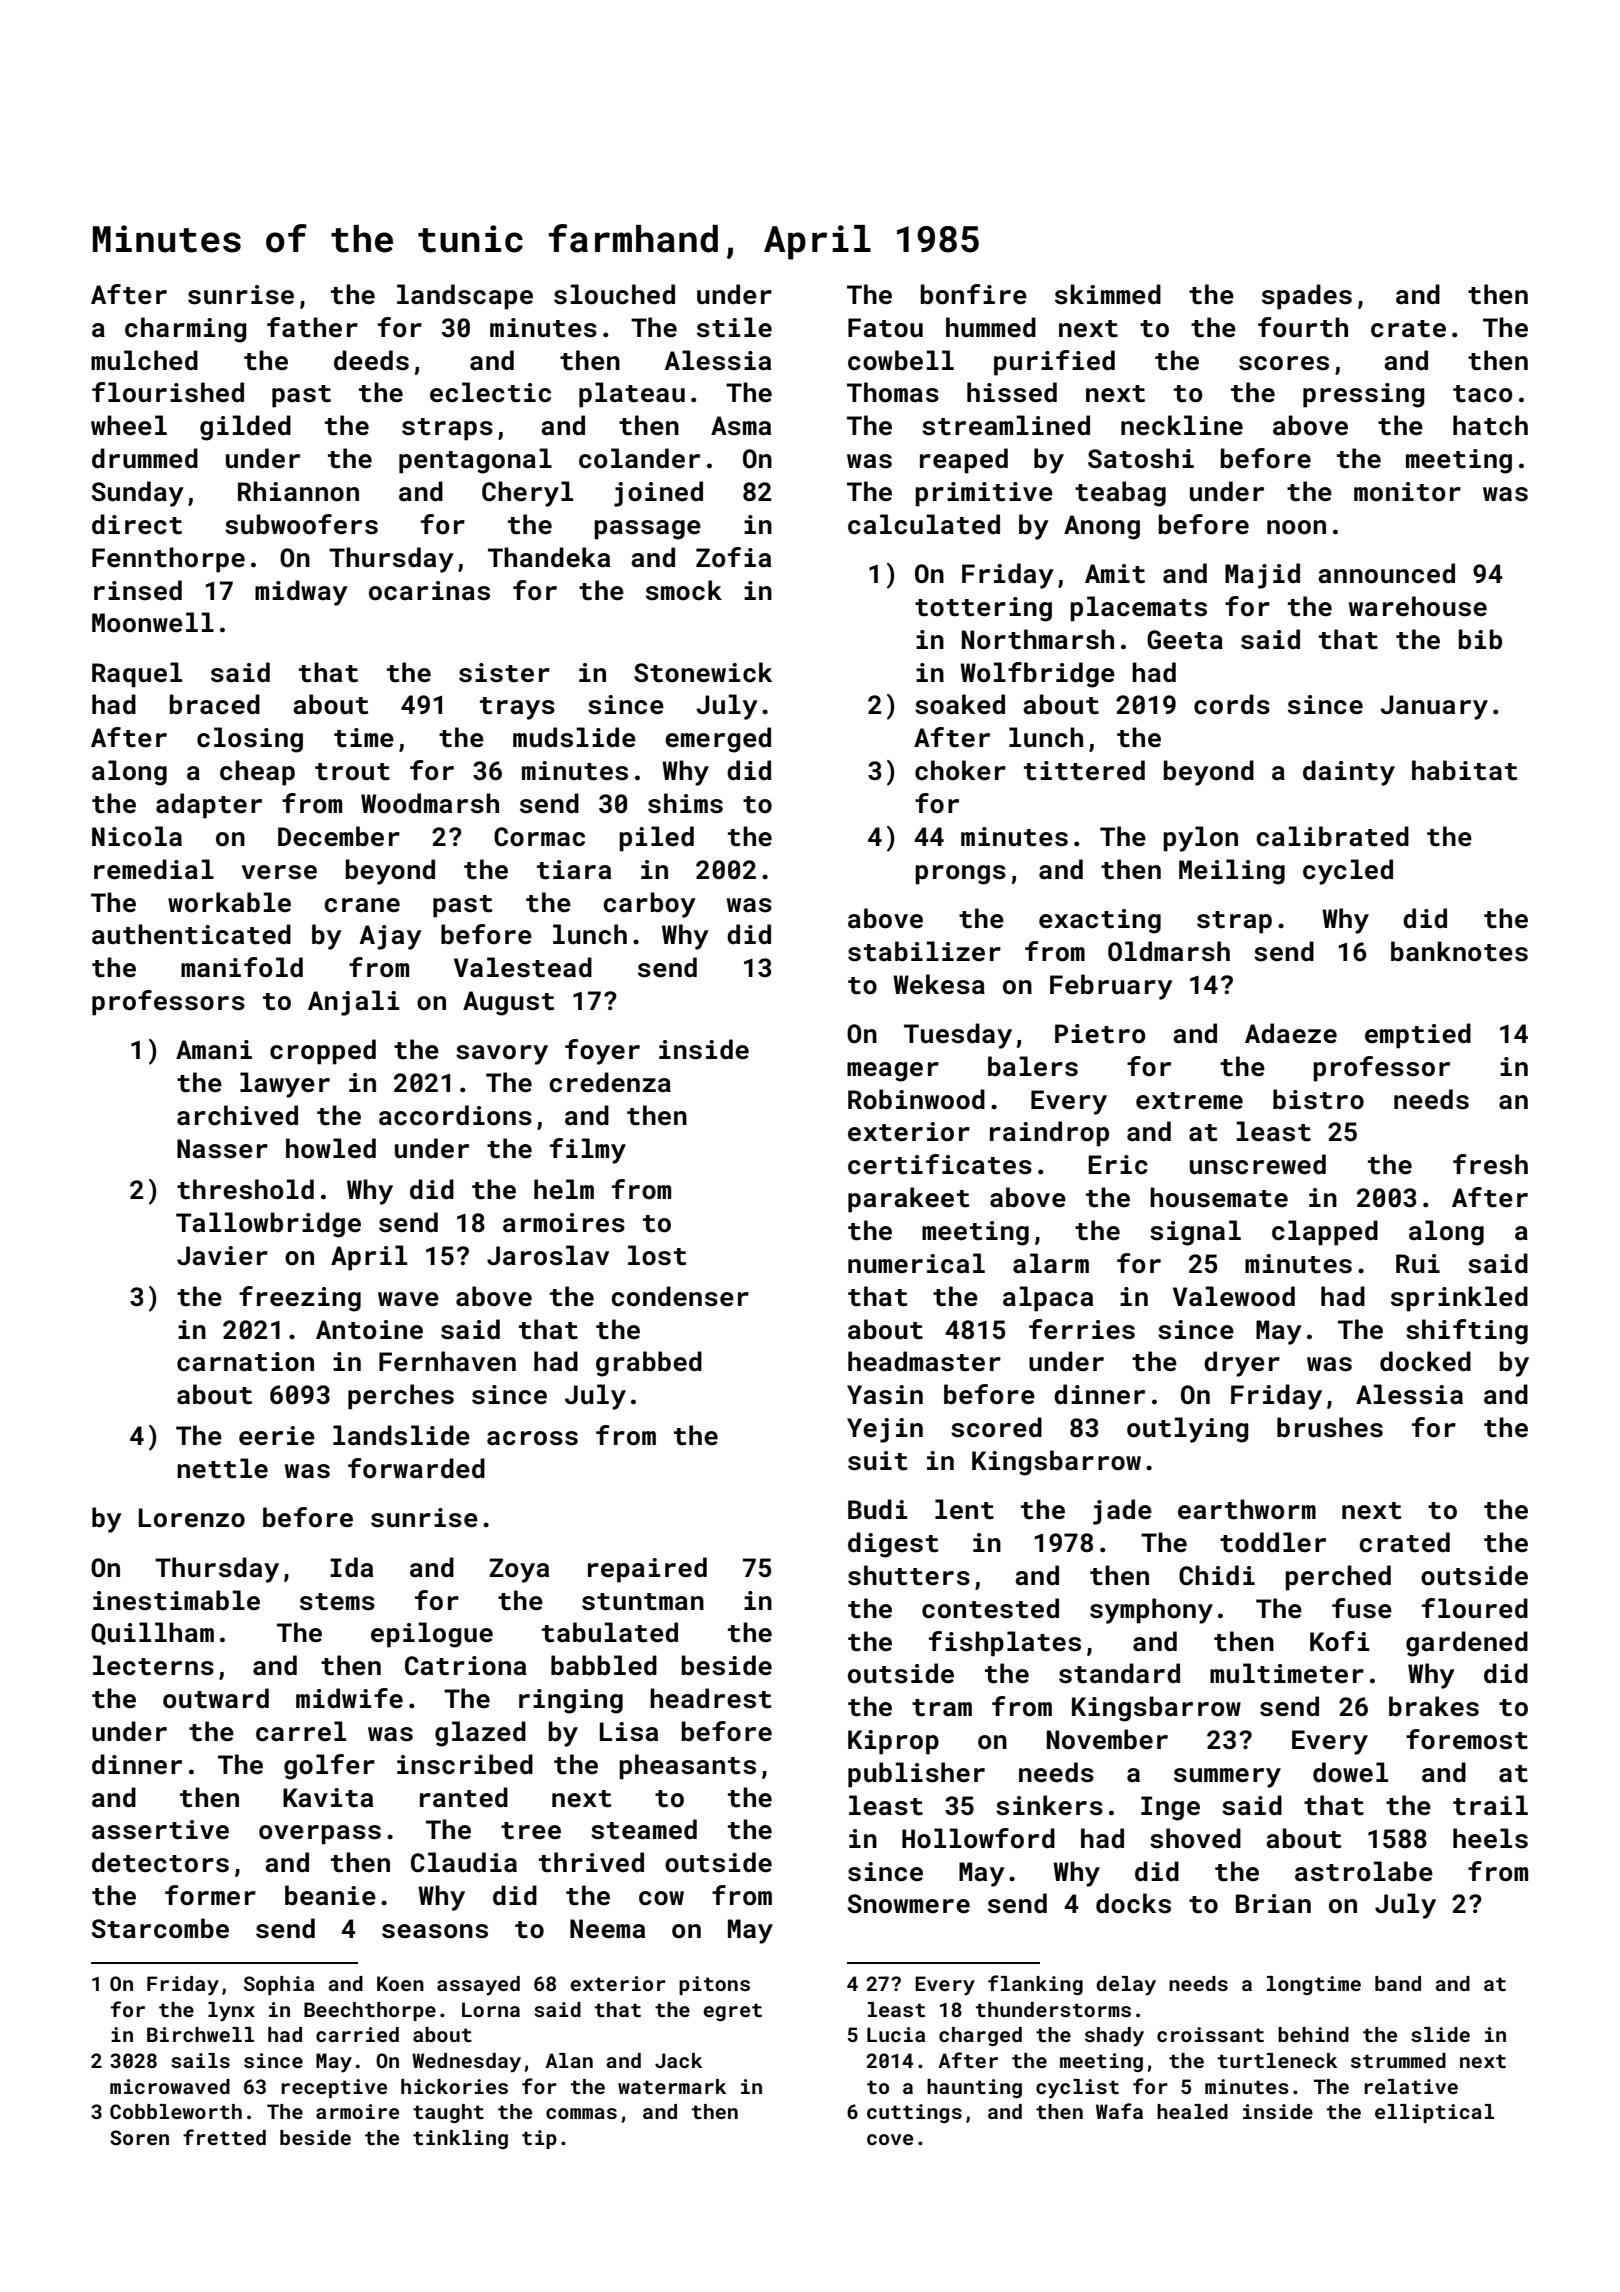 Image resolution: width=1620 pixels, height=2292 pixels. I want to click on Wednesday, so click(466, 2063).
